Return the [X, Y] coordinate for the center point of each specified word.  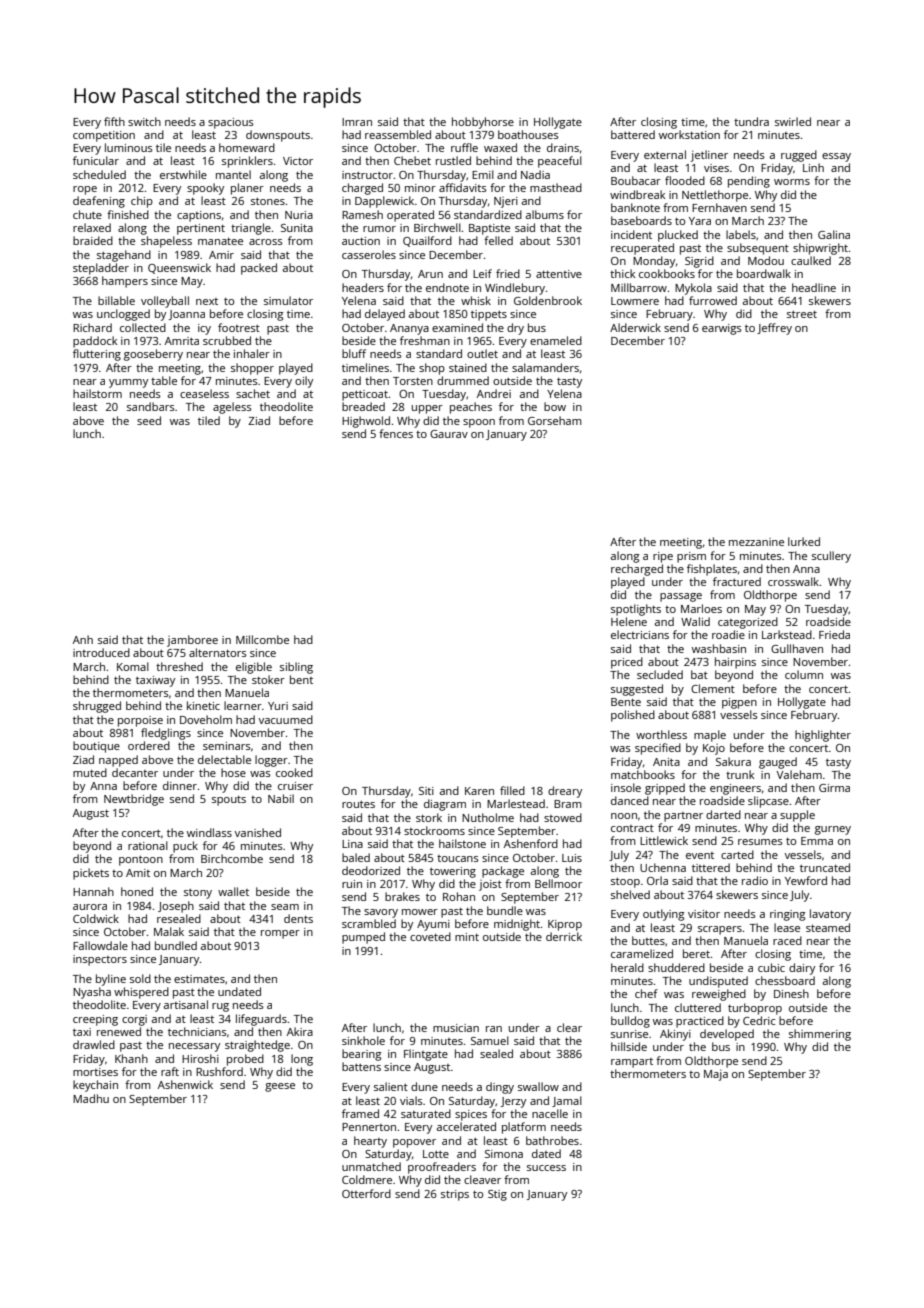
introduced [101, 652]
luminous [129, 147]
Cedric [759, 1020]
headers [363, 287]
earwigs [722, 329]
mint [467, 937]
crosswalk [793, 581]
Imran [357, 122]
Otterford [366, 1193]
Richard [92, 327]
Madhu [91, 1098]
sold [140, 978]
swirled [793, 121]
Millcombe [262, 639]
